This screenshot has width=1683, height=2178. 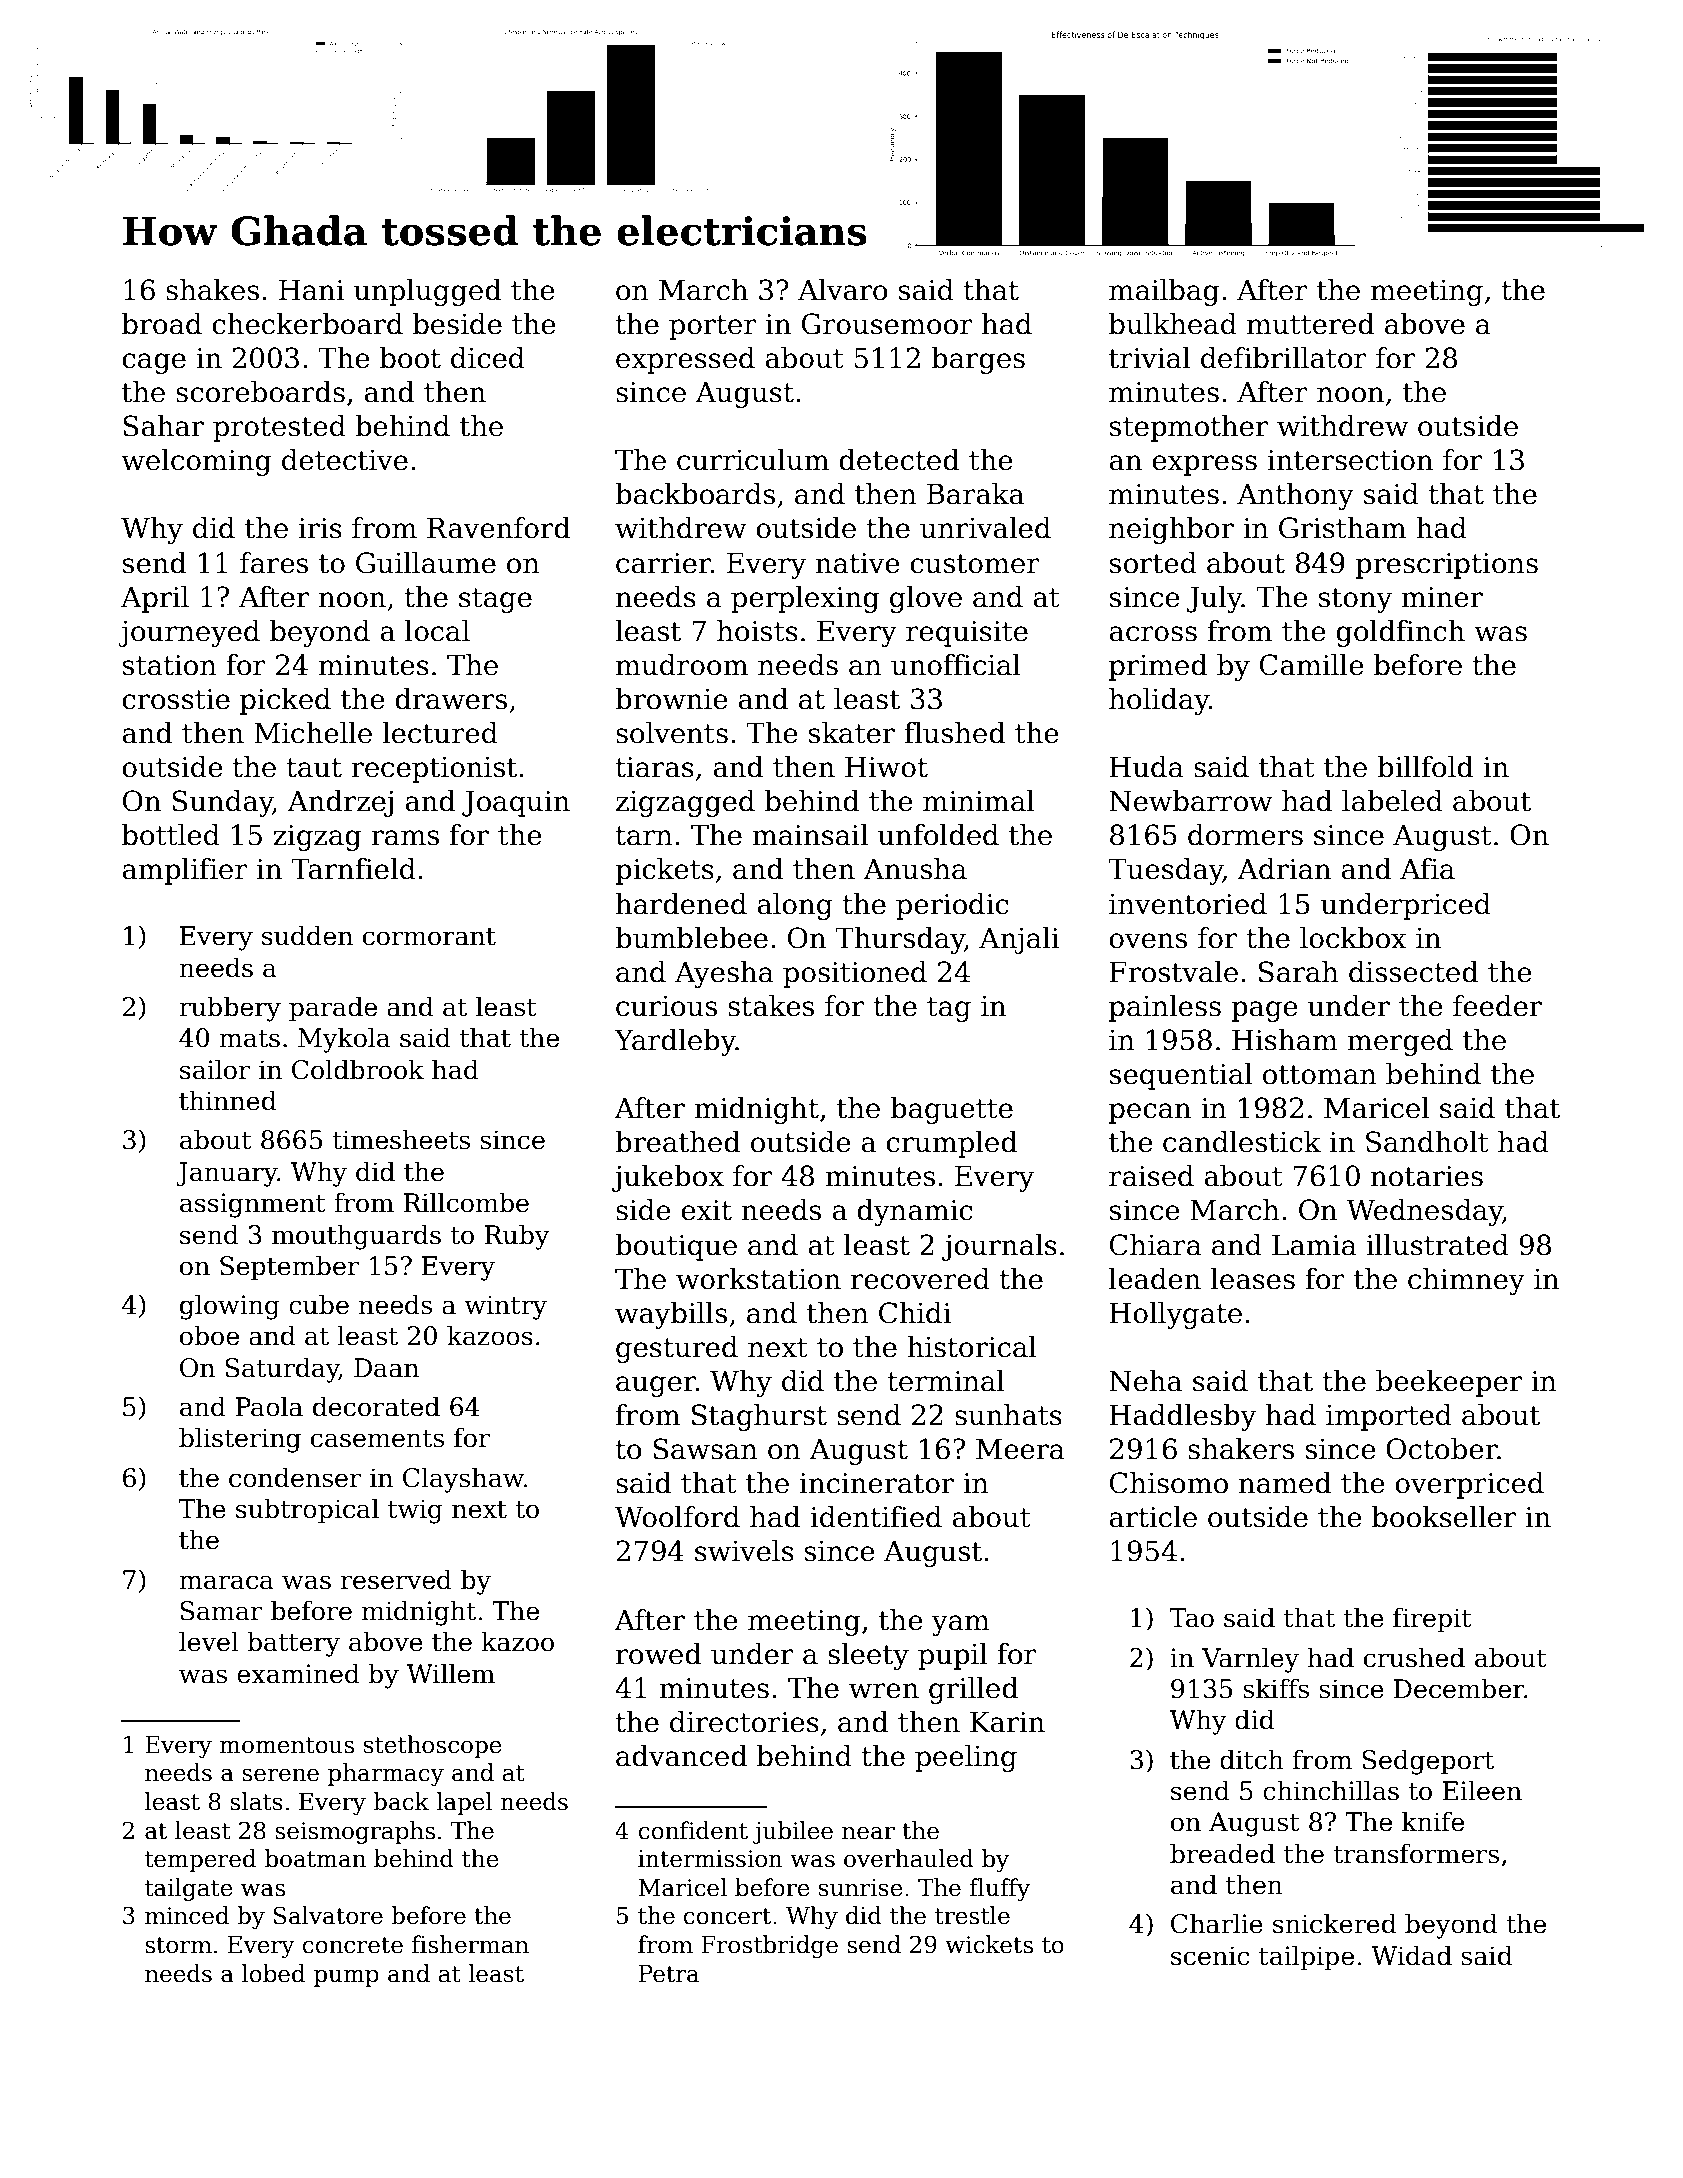 I want to click on identified, so click(x=876, y=1517).
